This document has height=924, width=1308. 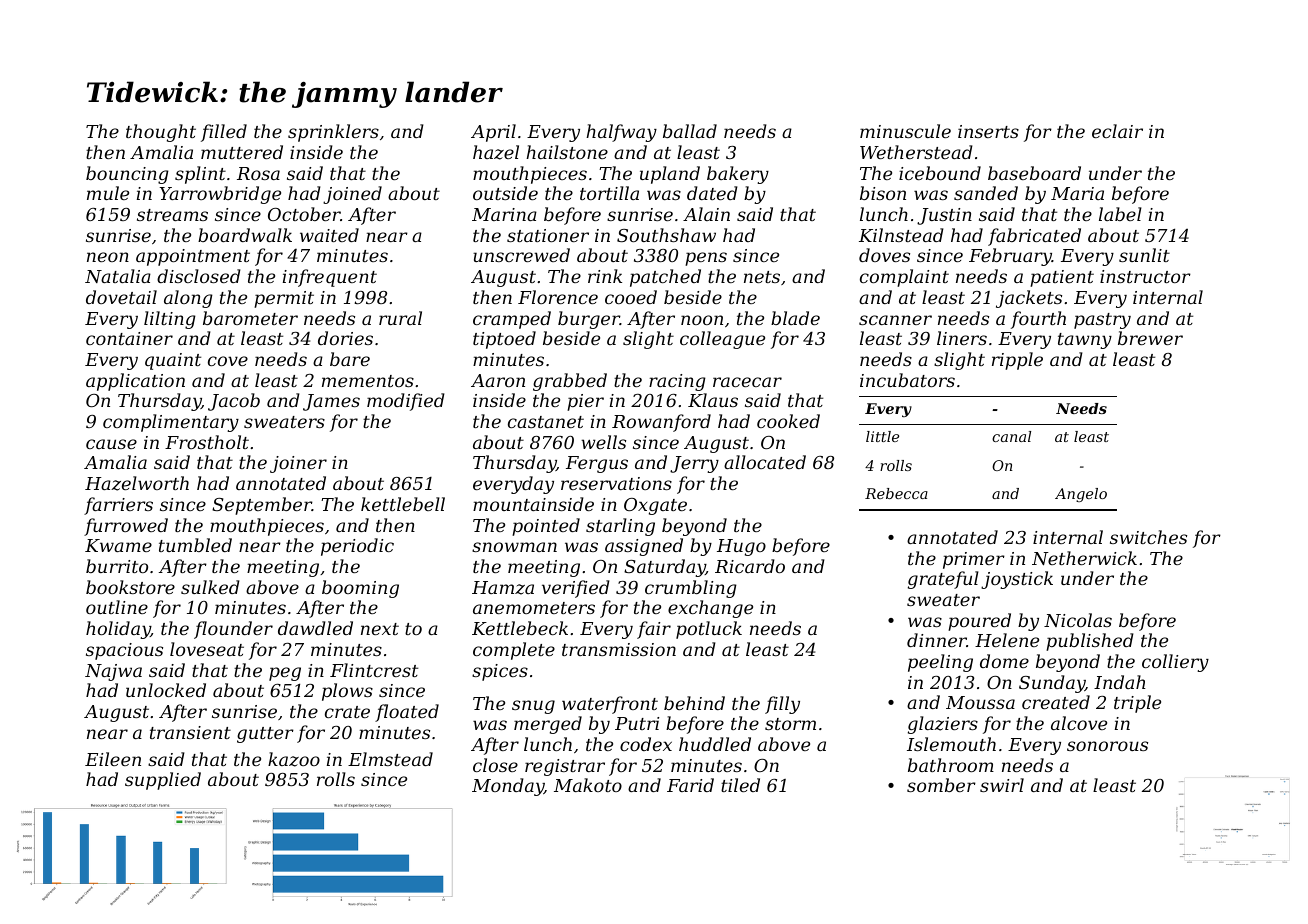 I want to click on ballad, so click(x=690, y=131).
